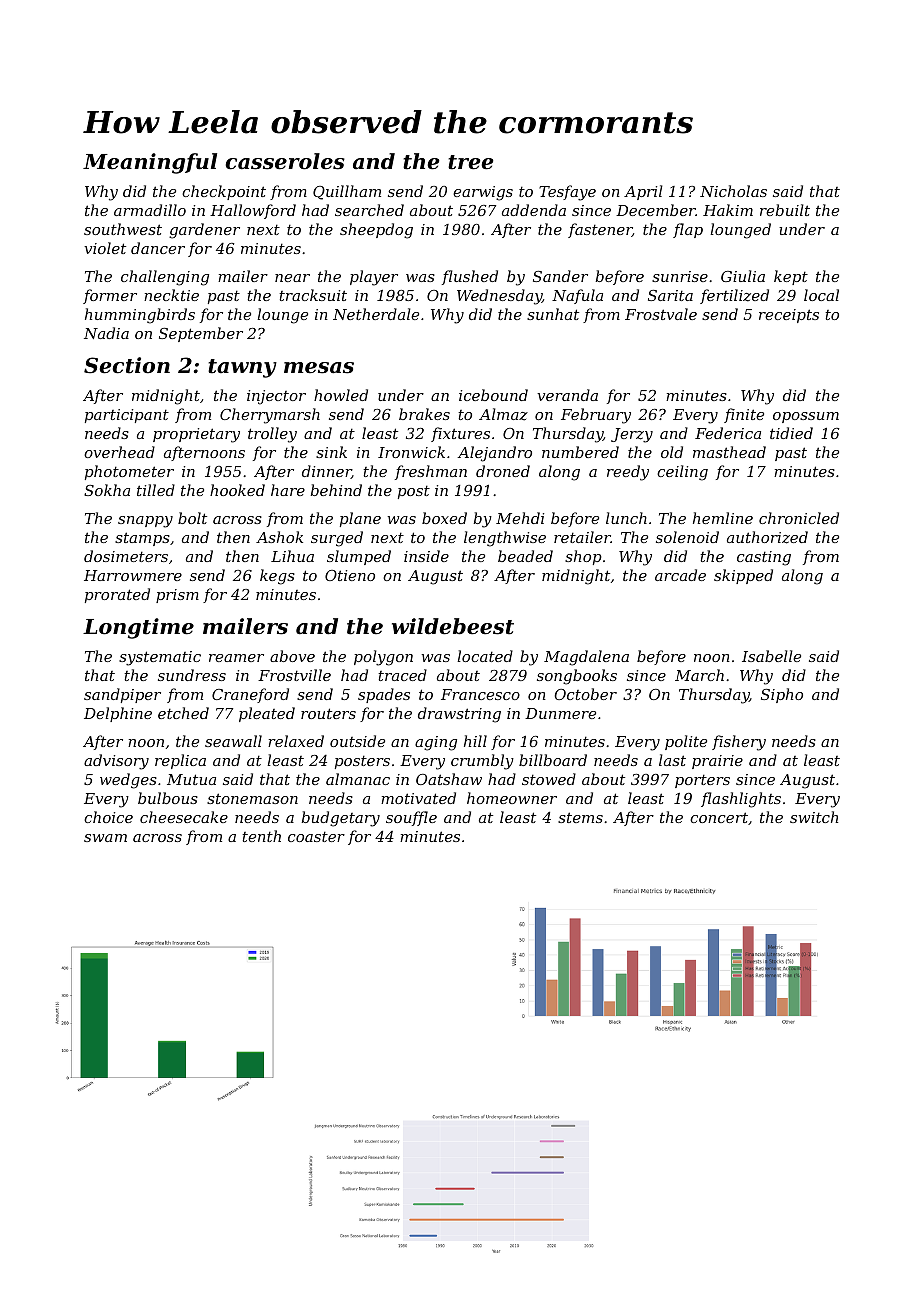  Describe the element at coordinates (236, 658) in the screenshot. I see `reamer` at that location.
